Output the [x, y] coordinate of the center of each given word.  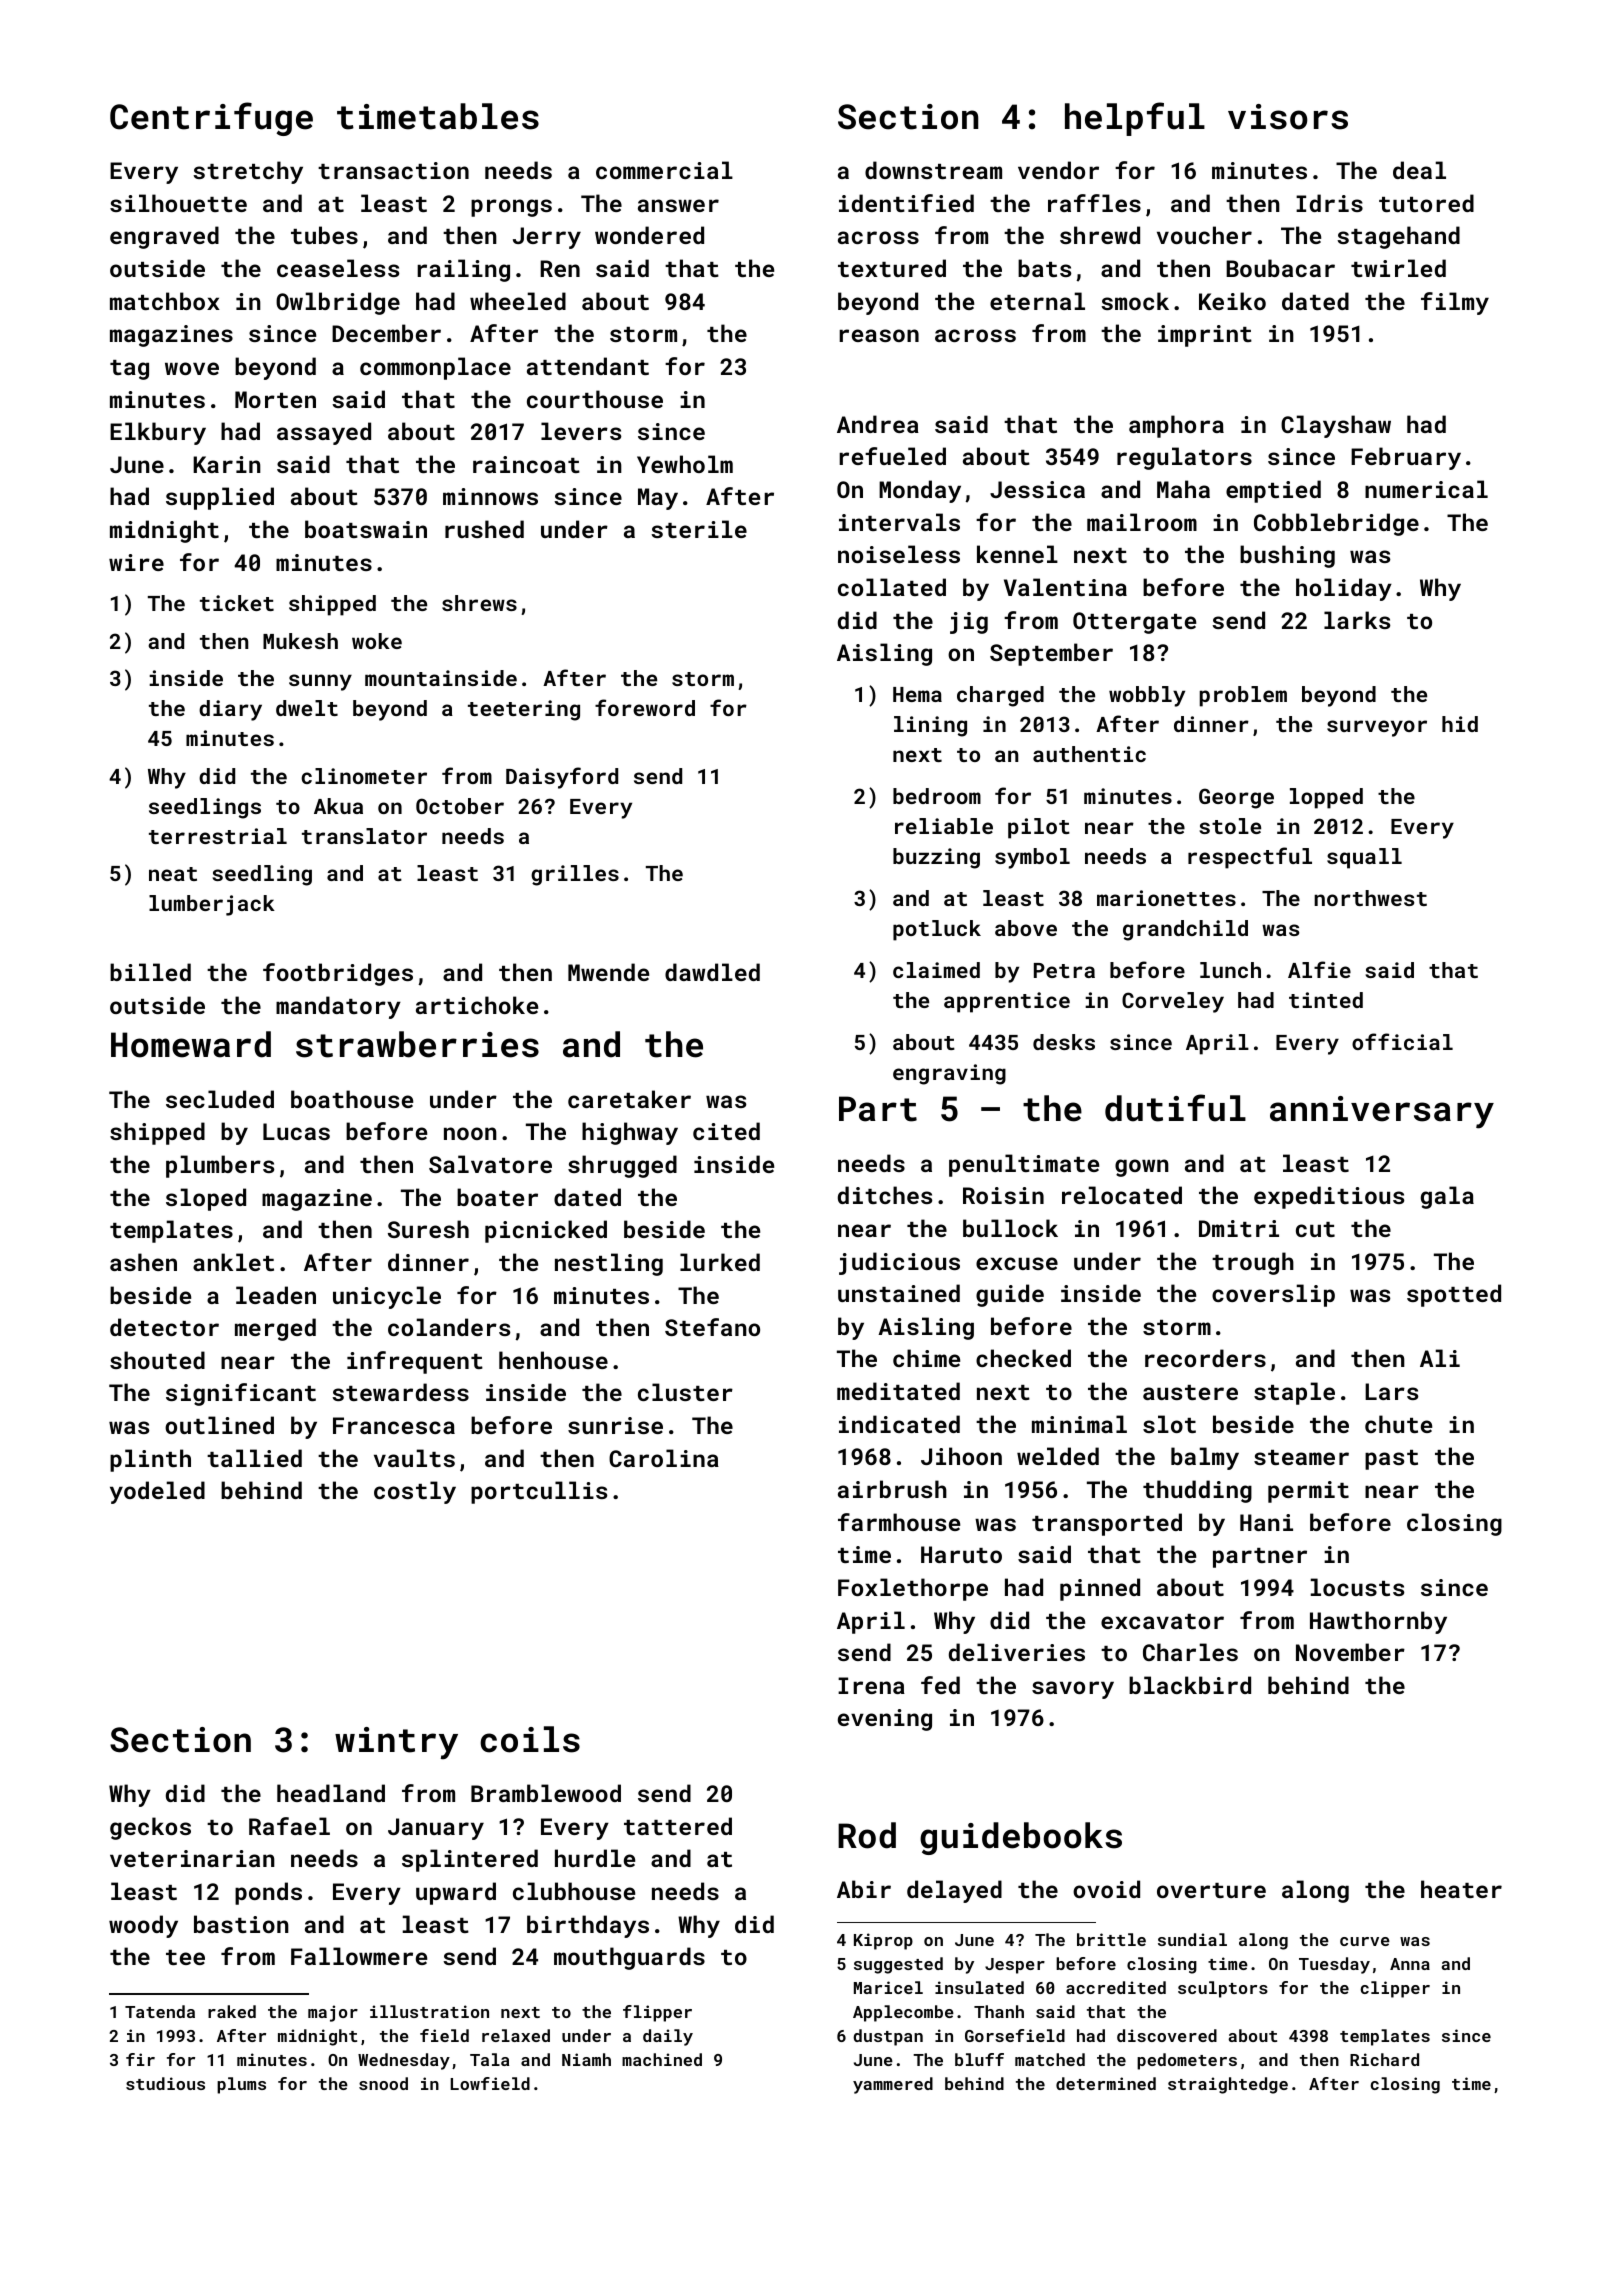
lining [930, 726]
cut [1315, 1229]
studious [165, 2083]
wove [192, 368]
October [460, 806]
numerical [1426, 489]
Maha [1183, 489]
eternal [1037, 301]
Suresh [428, 1229]
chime [926, 1358]
